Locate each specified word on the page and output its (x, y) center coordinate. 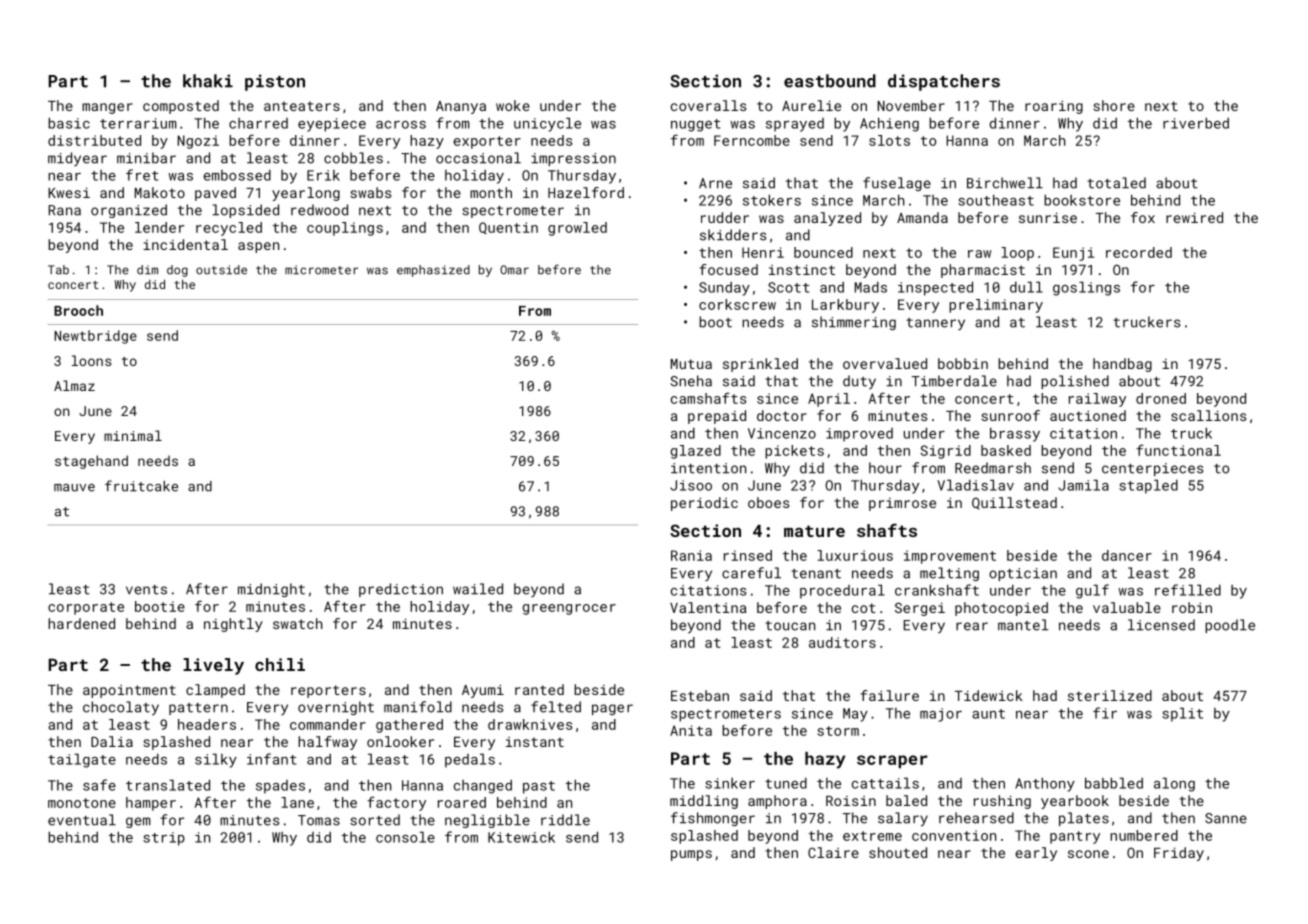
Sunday (724, 289)
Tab (58, 270)
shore (1114, 105)
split (1182, 714)
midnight (271, 590)
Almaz (74, 385)
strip (164, 839)
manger (107, 108)
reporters (328, 691)
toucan (790, 626)
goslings (1086, 288)
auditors (842, 642)
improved (859, 435)
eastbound (830, 81)
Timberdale (954, 381)
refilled (1188, 590)
